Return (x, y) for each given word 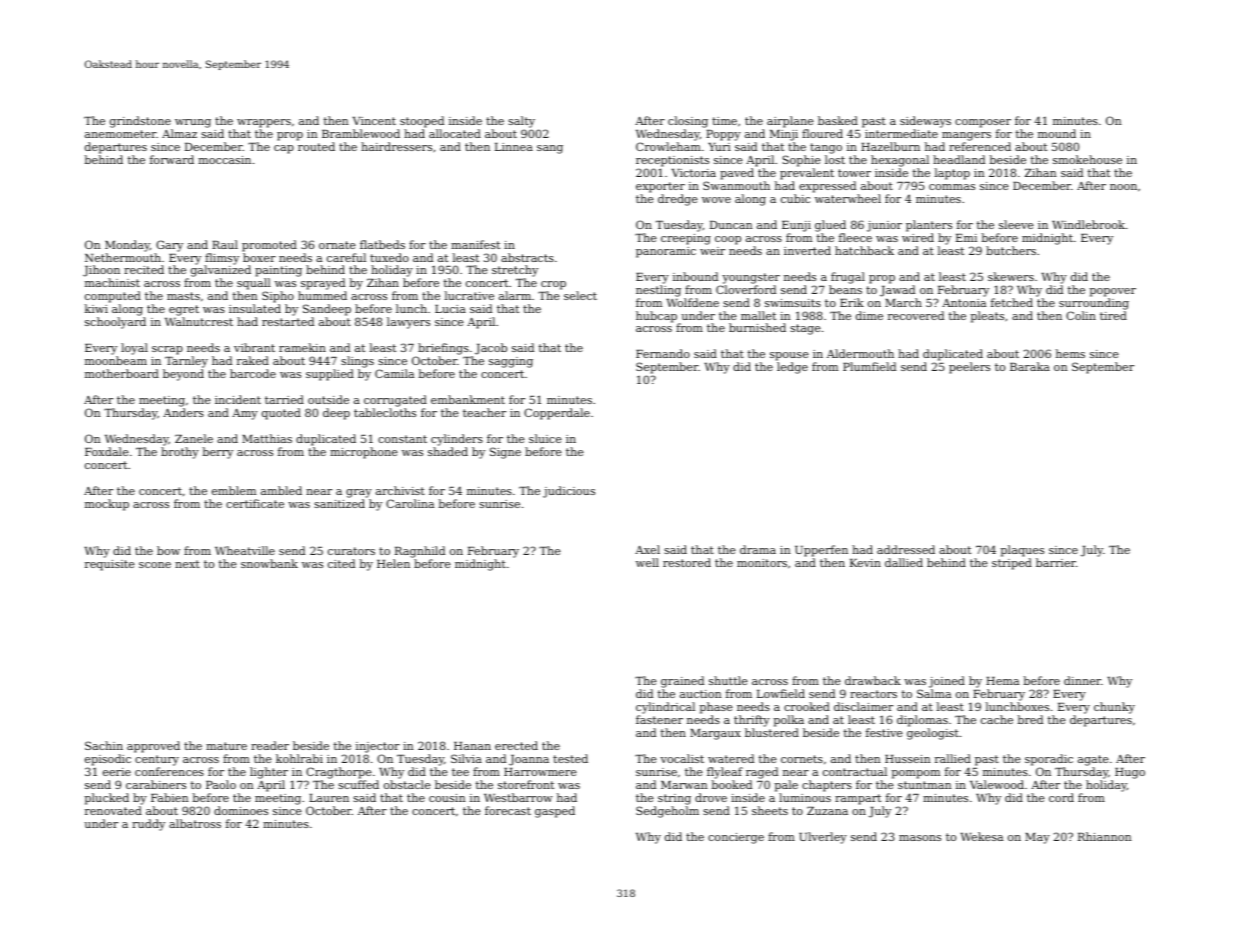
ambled (281, 490)
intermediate (901, 133)
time (724, 121)
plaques (1022, 551)
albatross (195, 823)
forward (172, 159)
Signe (505, 453)
